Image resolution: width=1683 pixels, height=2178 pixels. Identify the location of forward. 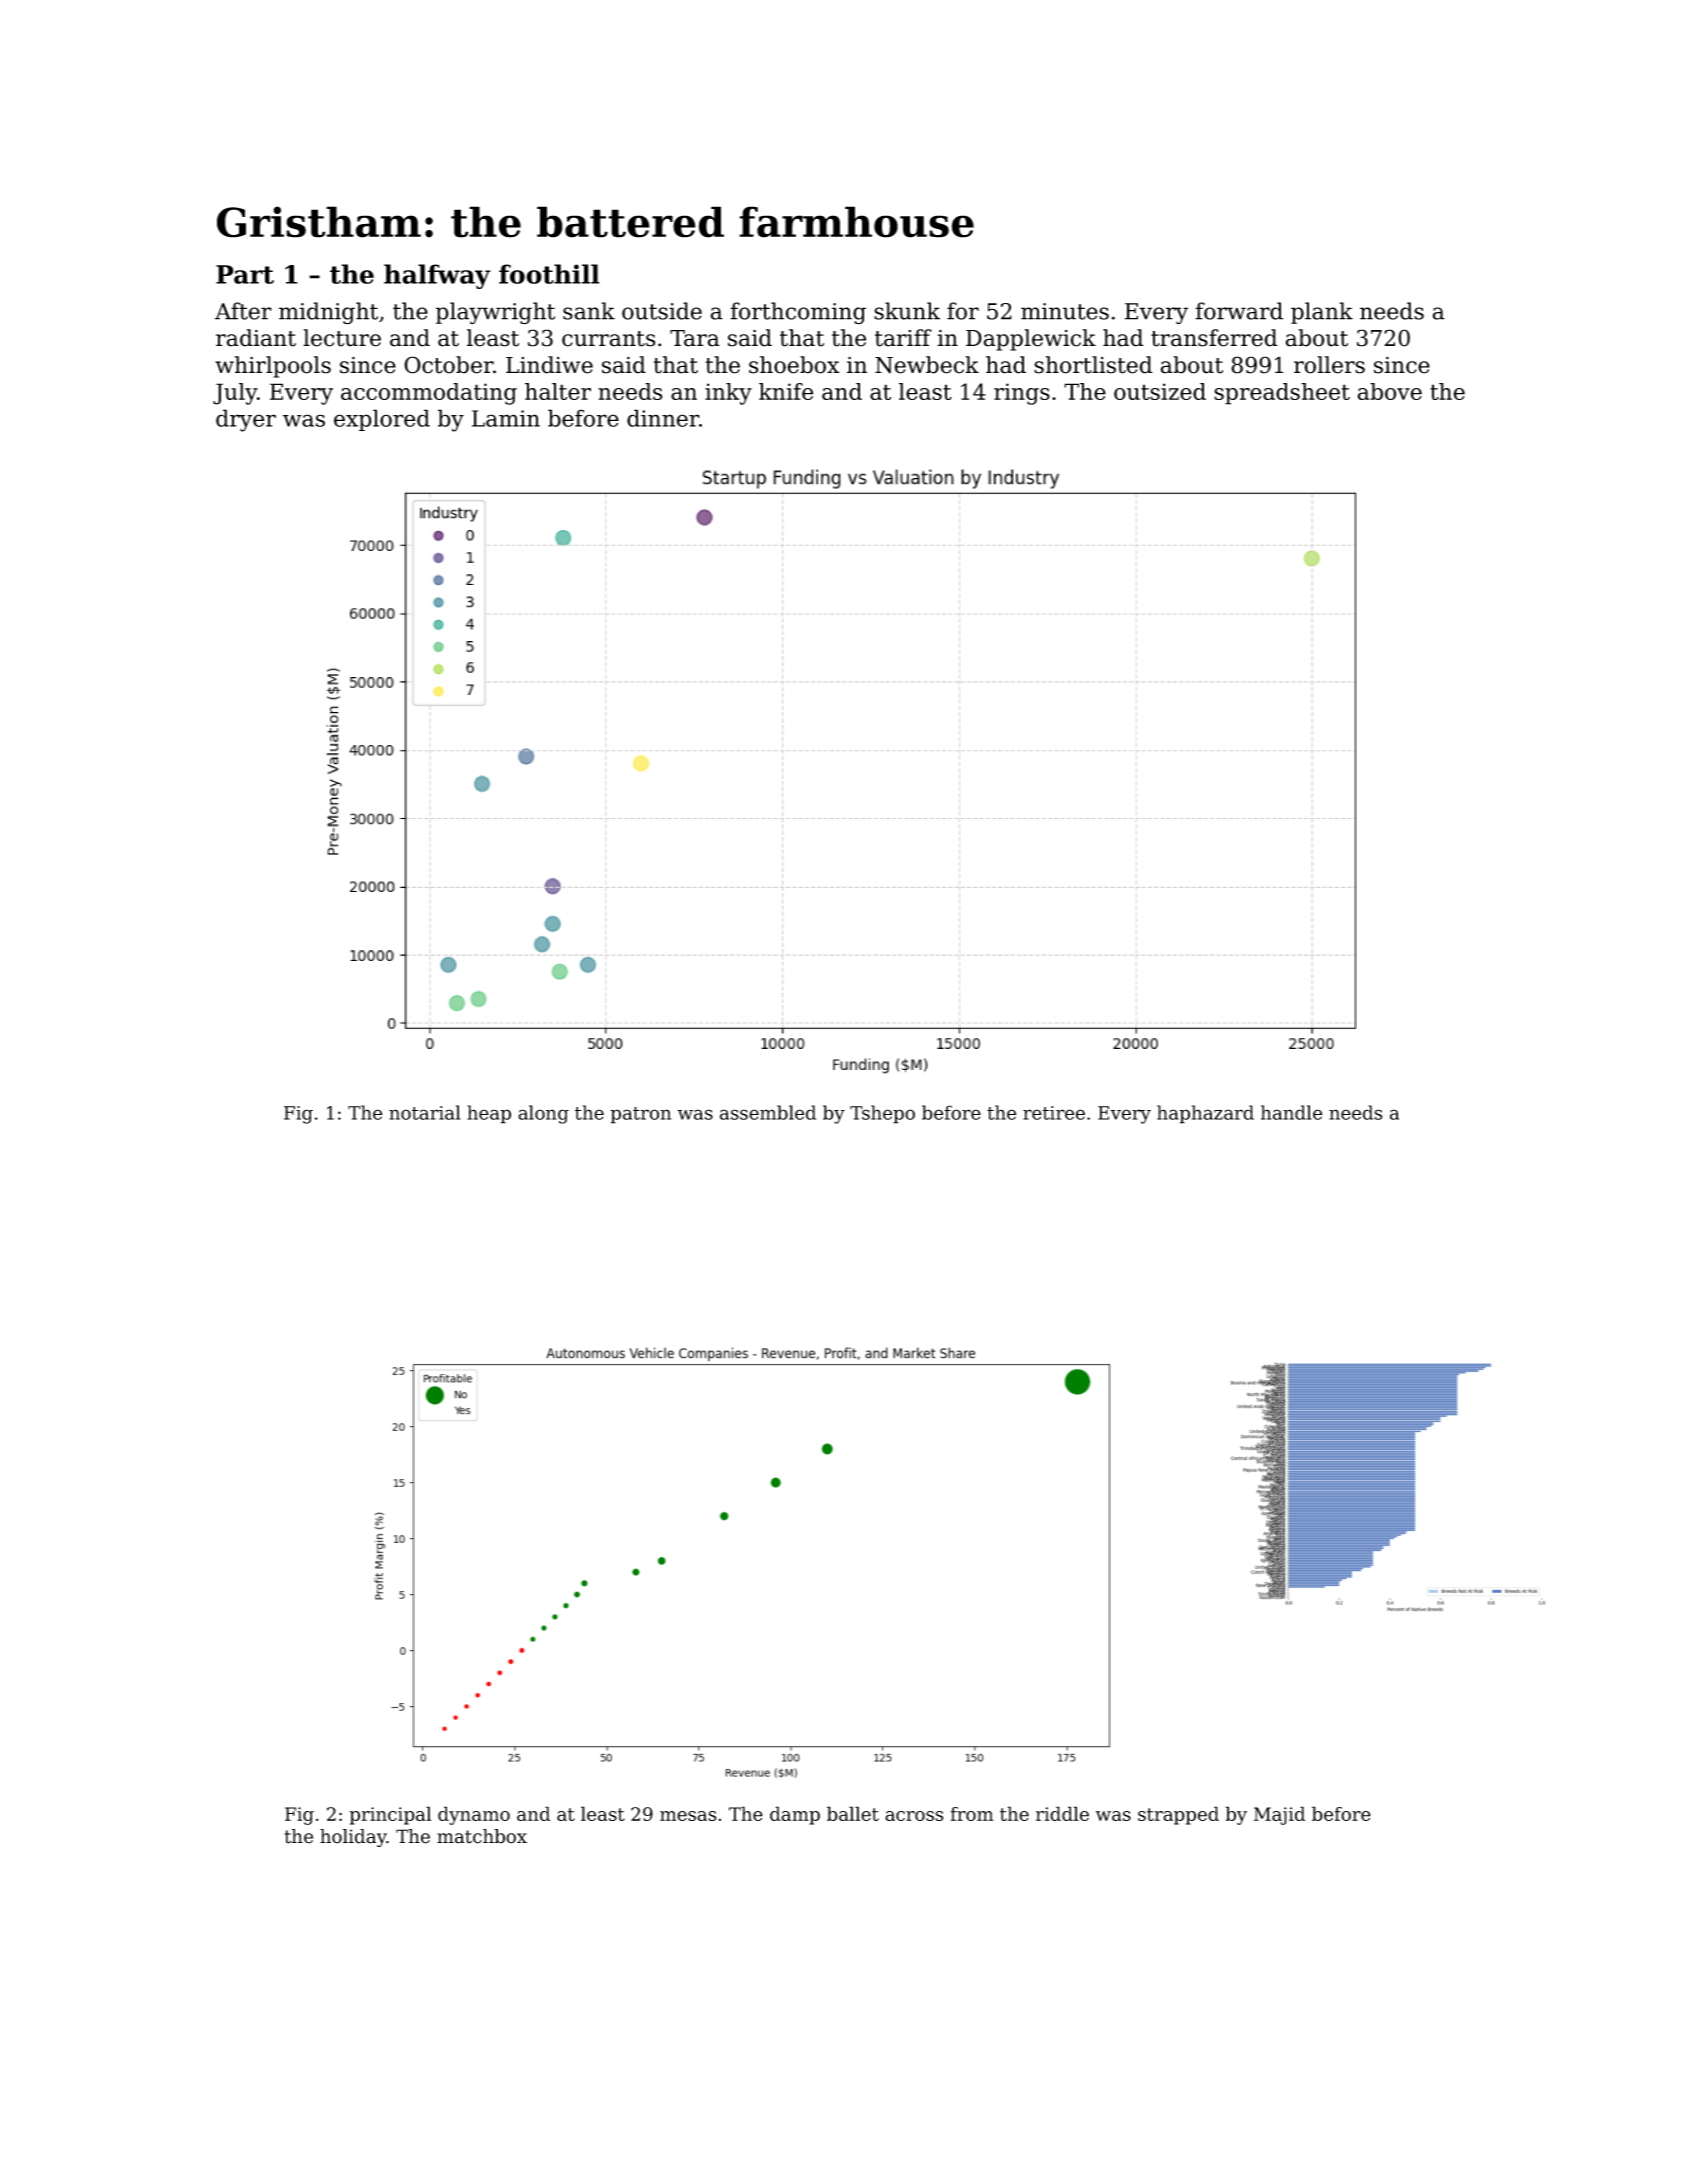
(1239, 311).
